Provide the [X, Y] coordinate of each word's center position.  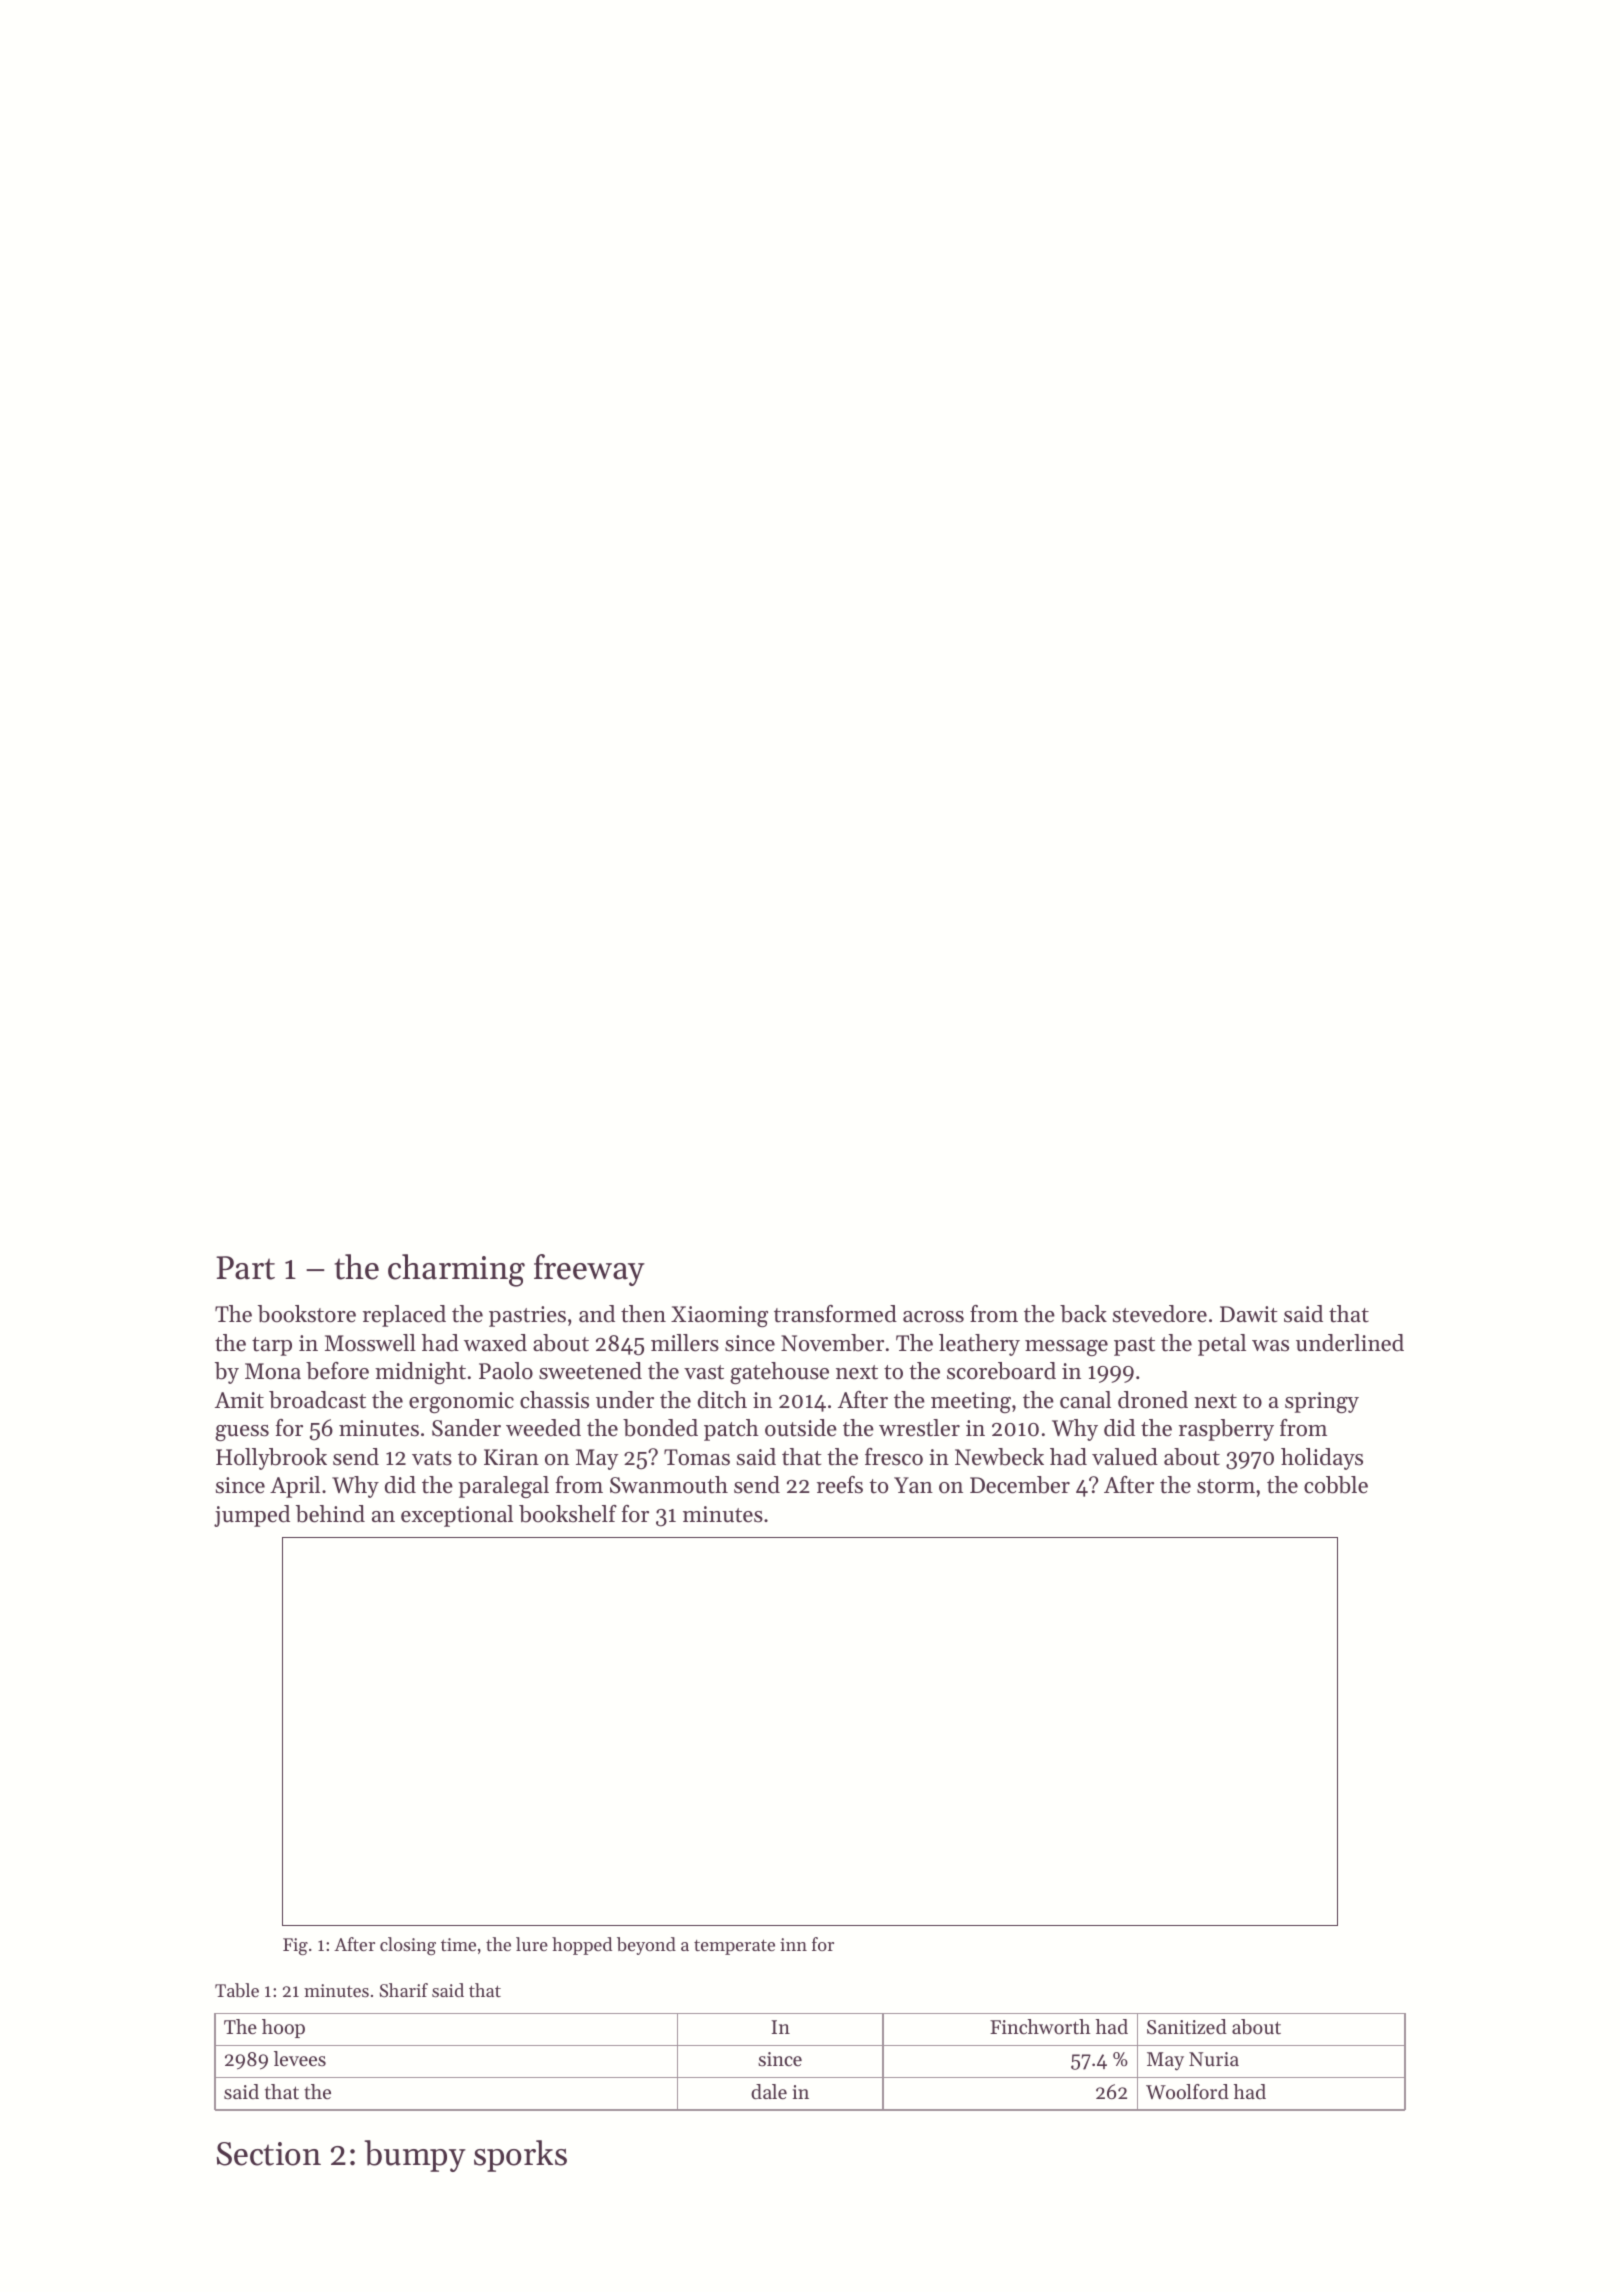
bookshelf [568, 1514]
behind [330, 1514]
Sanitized [1187, 2027]
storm [1226, 1486]
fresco [894, 1457]
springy [1322, 1402]
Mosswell [370, 1343]
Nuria [1214, 2059]
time [458, 1944]
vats [432, 1458]
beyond [646, 1946]
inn [793, 1944]
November [832, 1343]
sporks [520, 2156]
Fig [295, 1946]
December [1020, 1485]
